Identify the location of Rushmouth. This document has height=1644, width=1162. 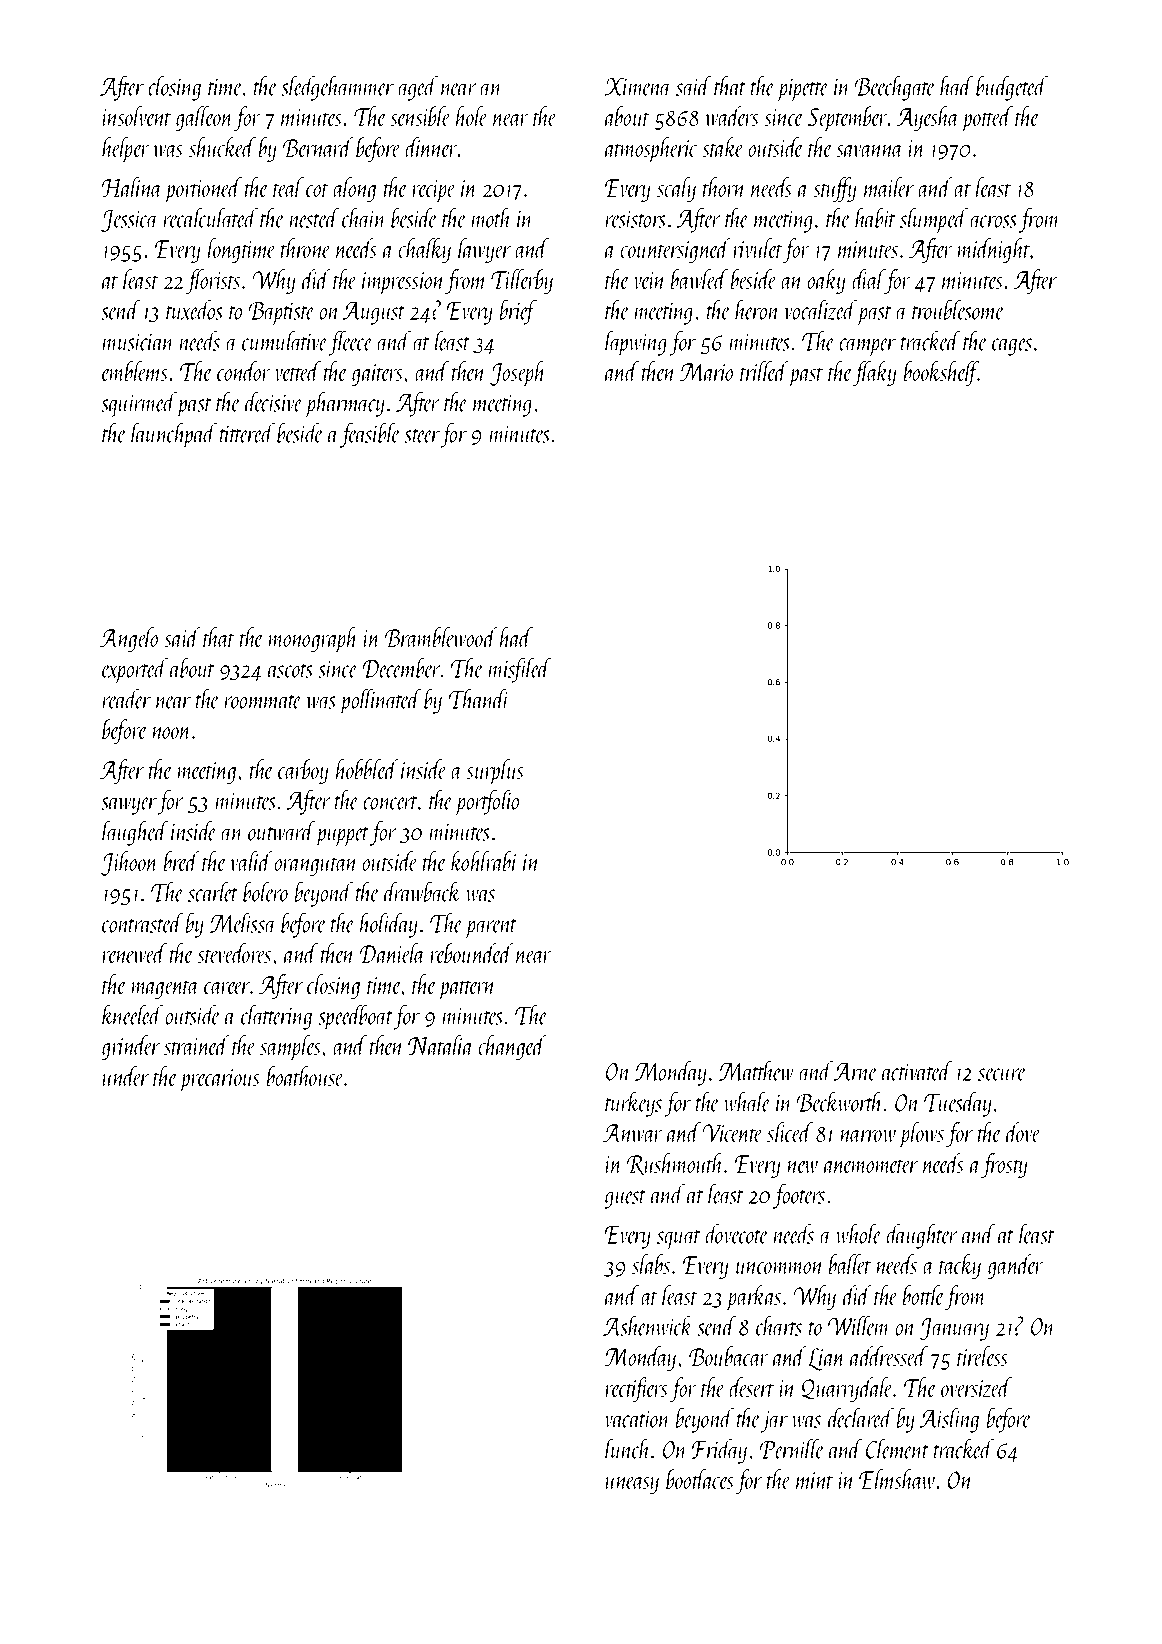
(675, 1164).
